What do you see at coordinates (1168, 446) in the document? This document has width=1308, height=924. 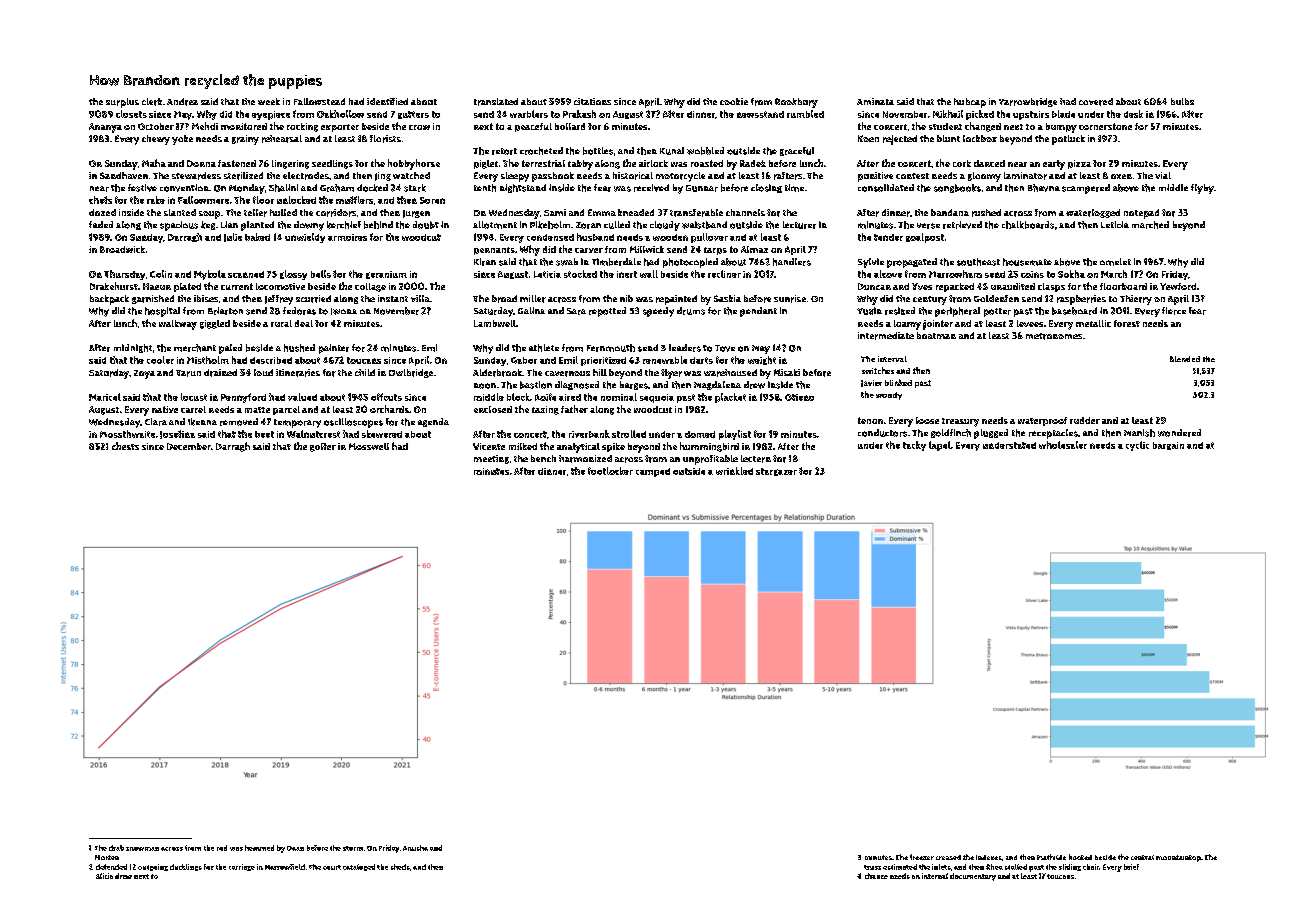 I see `bargain` at bounding box center [1168, 446].
